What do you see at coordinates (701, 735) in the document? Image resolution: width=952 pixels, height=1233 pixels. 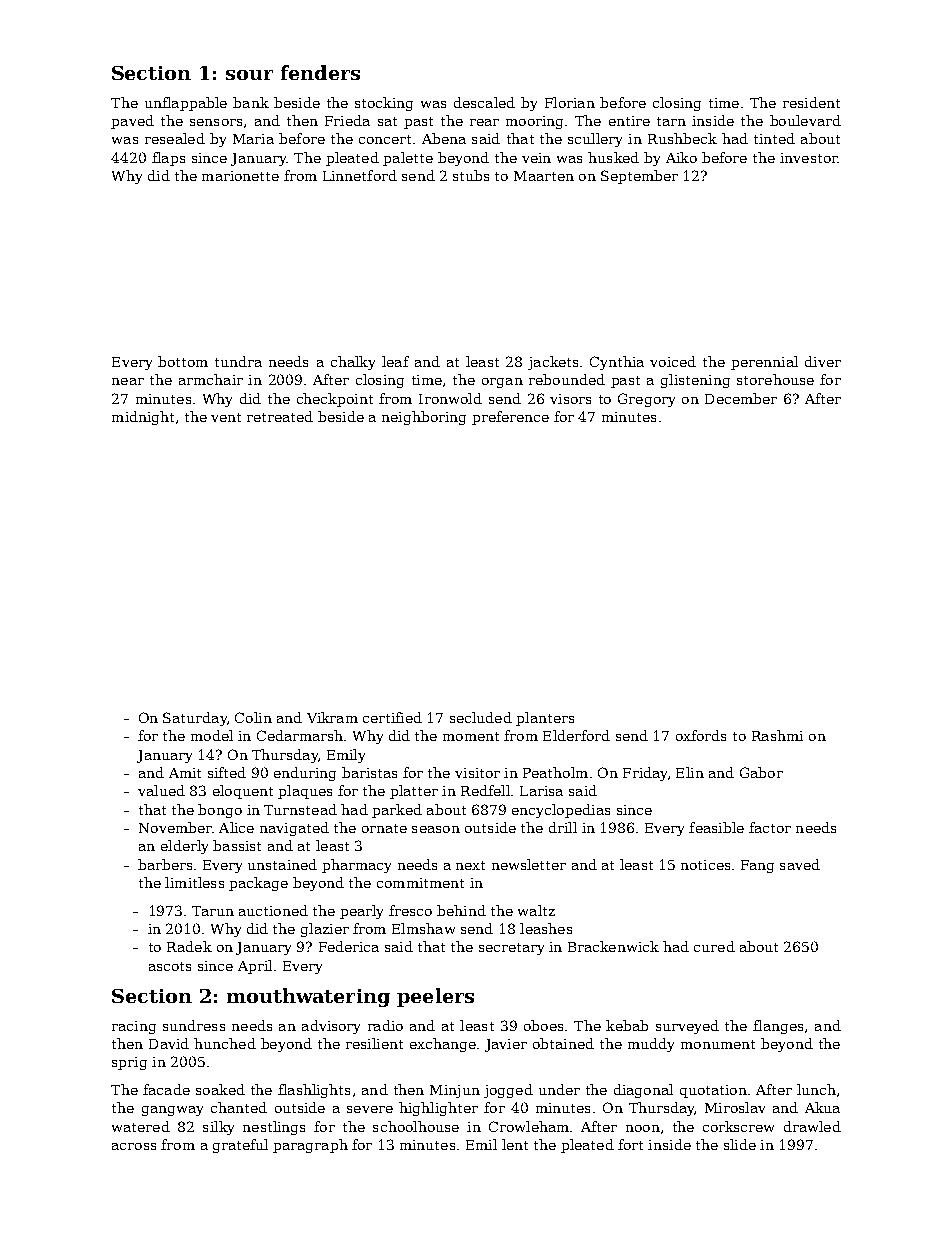 I see `oxfords` at bounding box center [701, 735].
